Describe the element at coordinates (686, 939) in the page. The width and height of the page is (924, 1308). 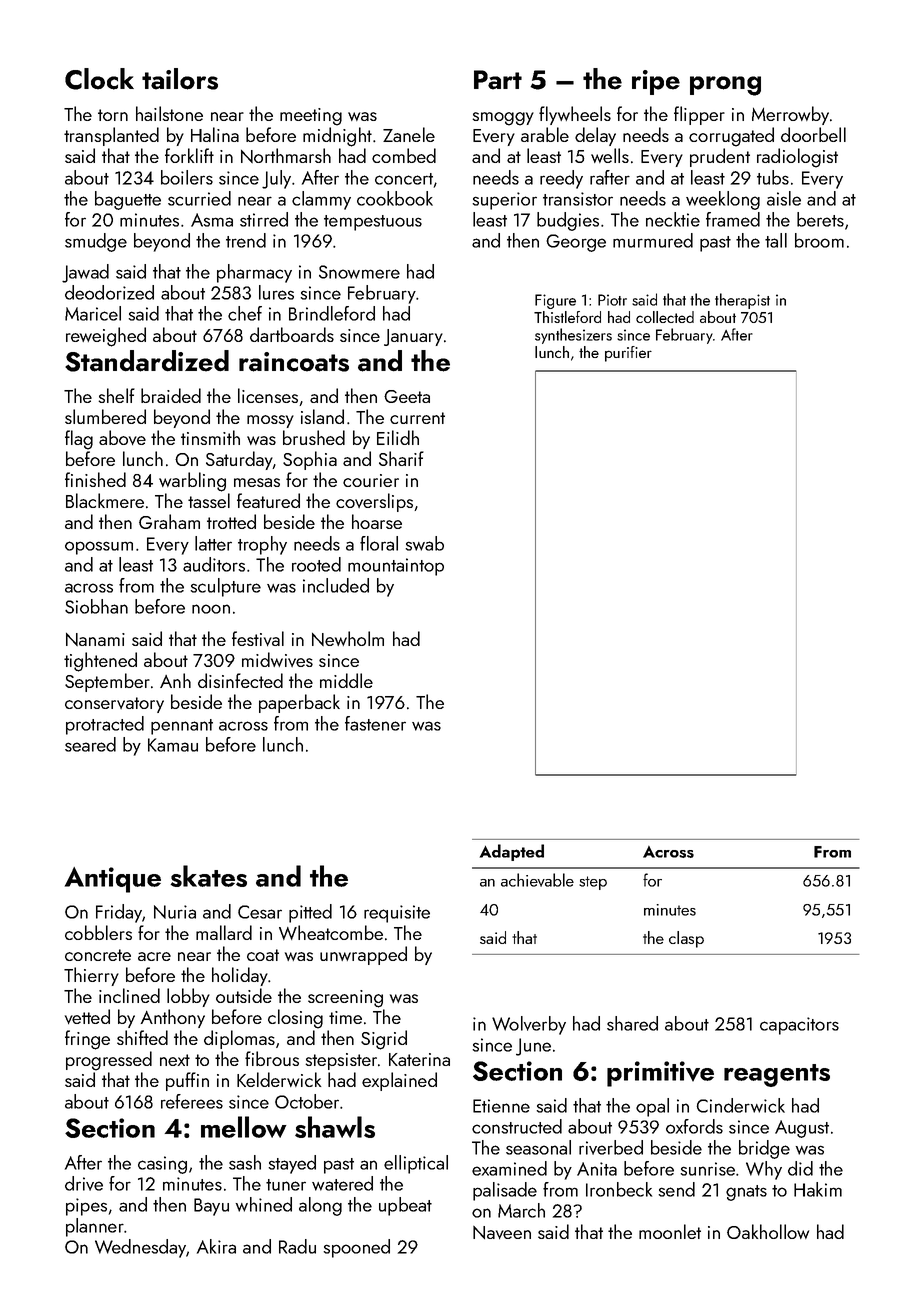
I see `clasp` at that location.
